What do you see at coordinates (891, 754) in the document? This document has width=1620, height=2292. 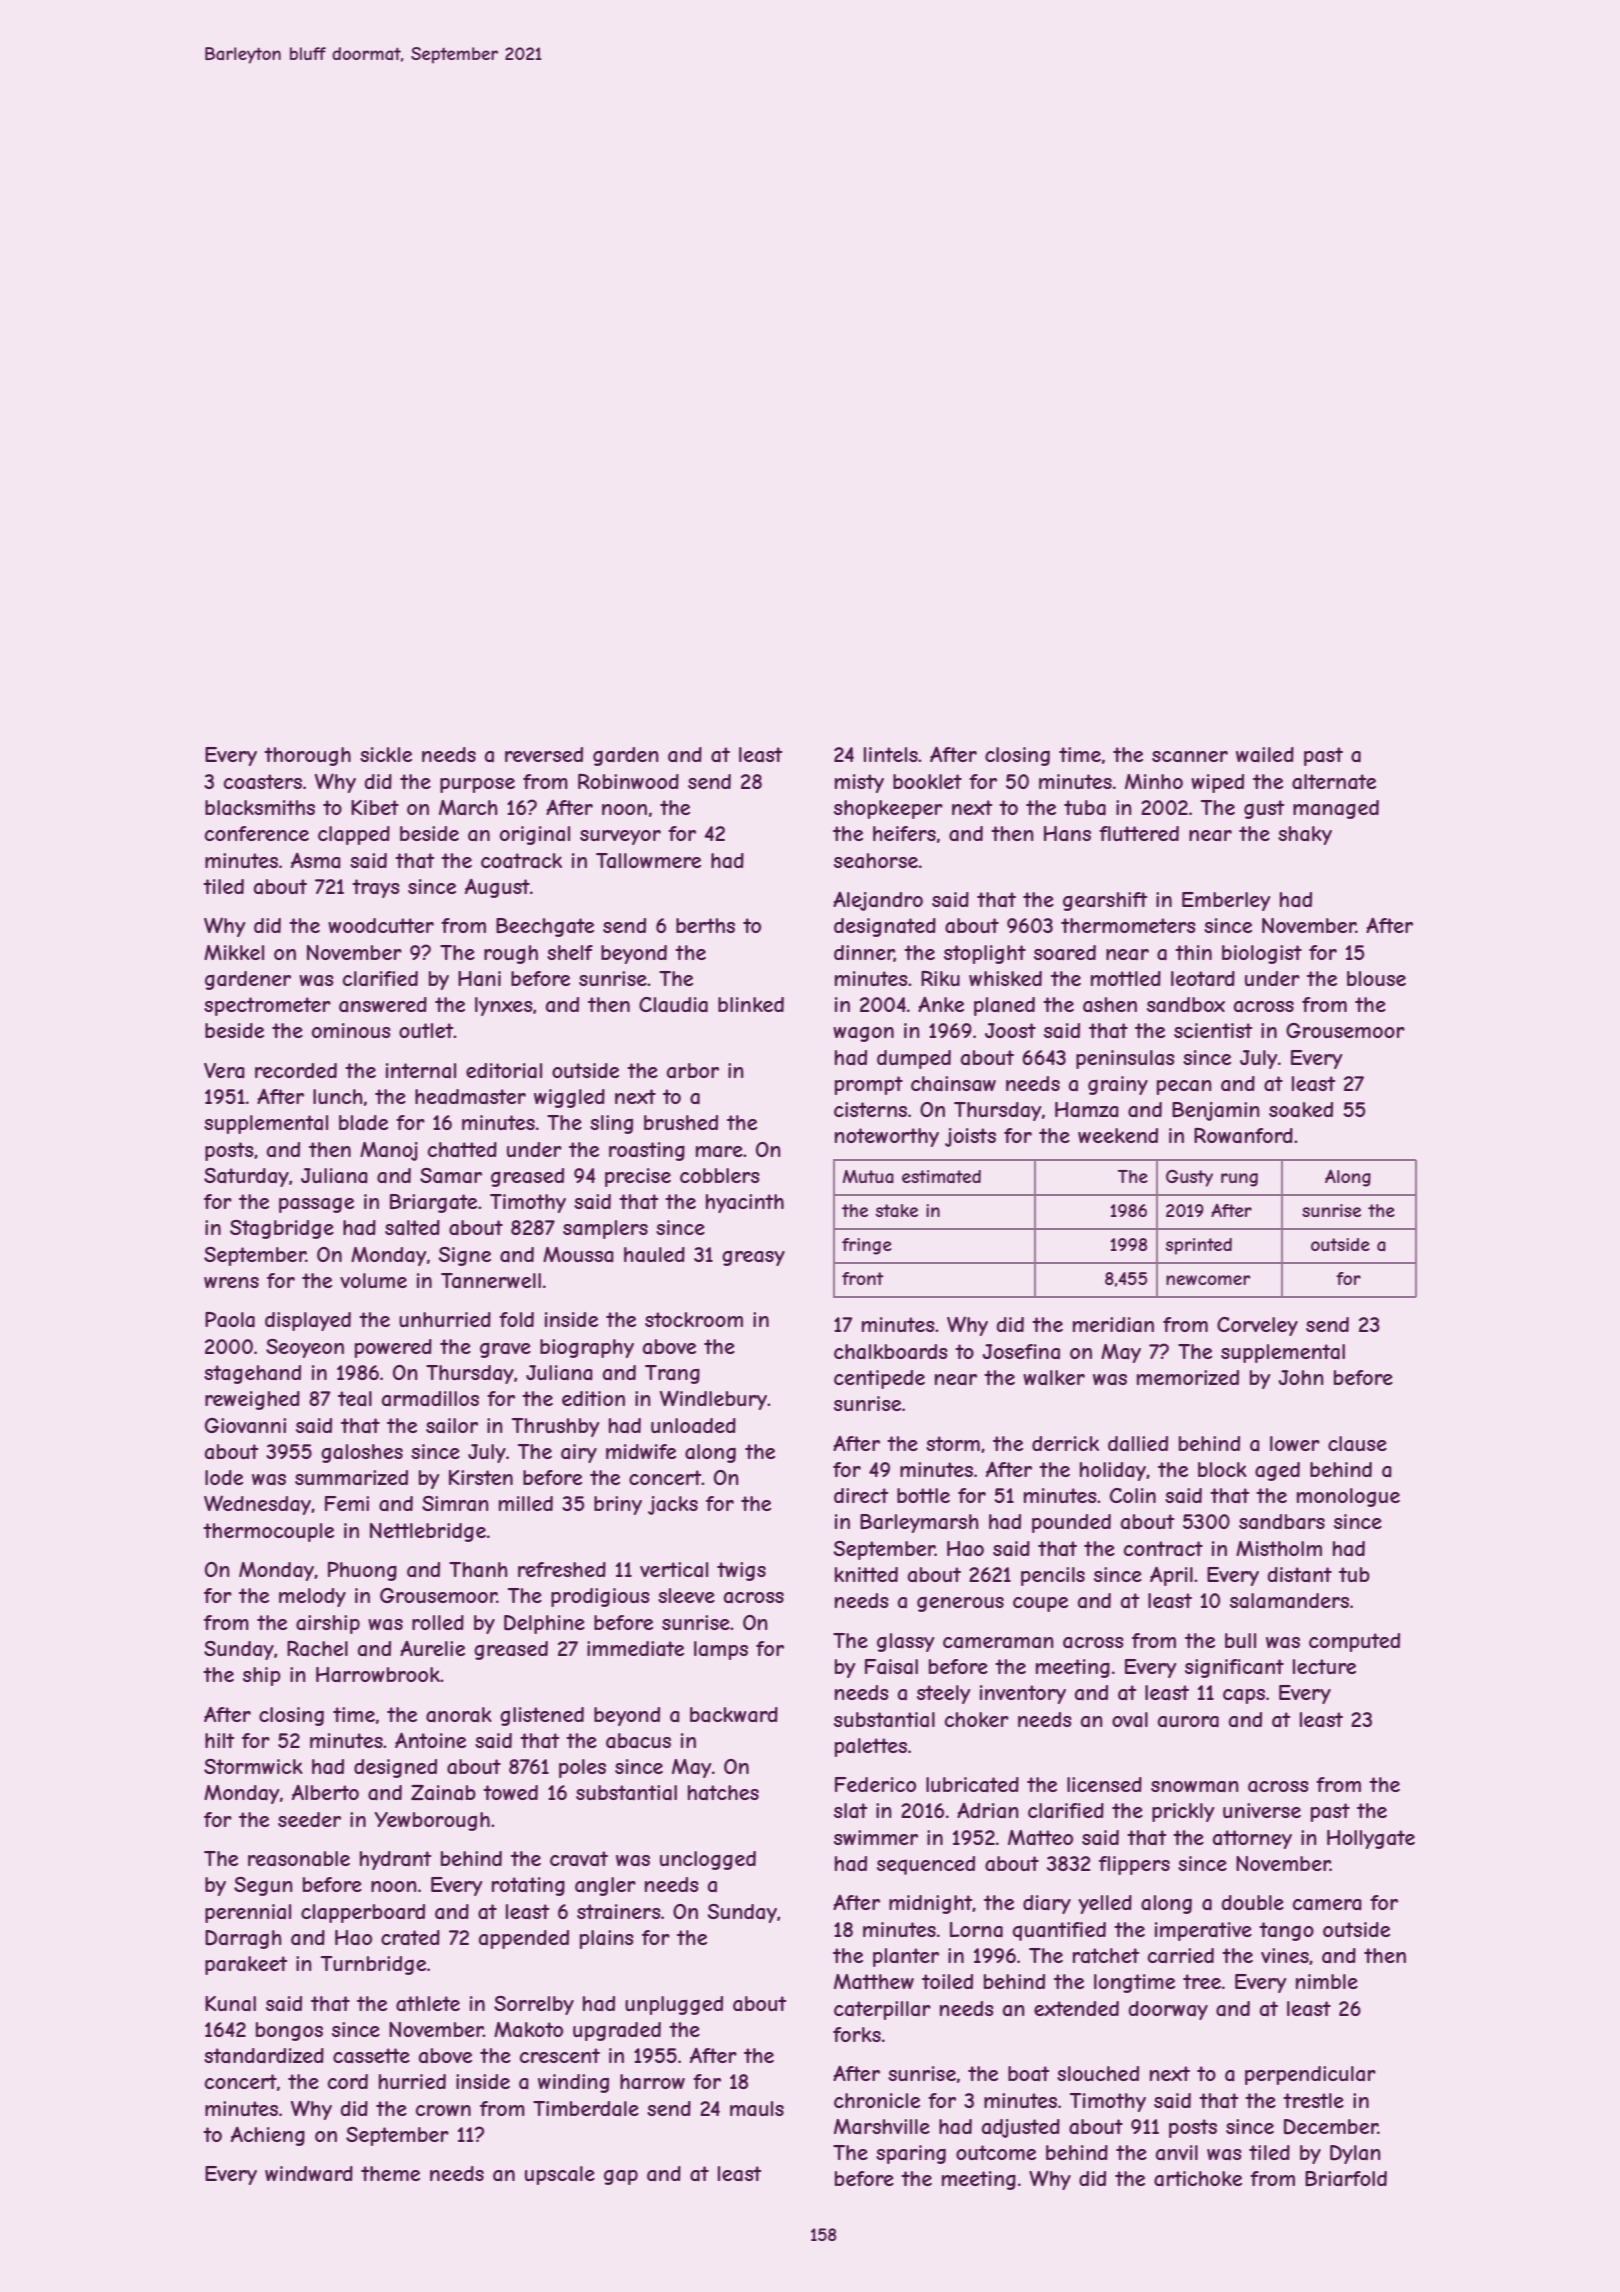 I see `lintels` at bounding box center [891, 754].
